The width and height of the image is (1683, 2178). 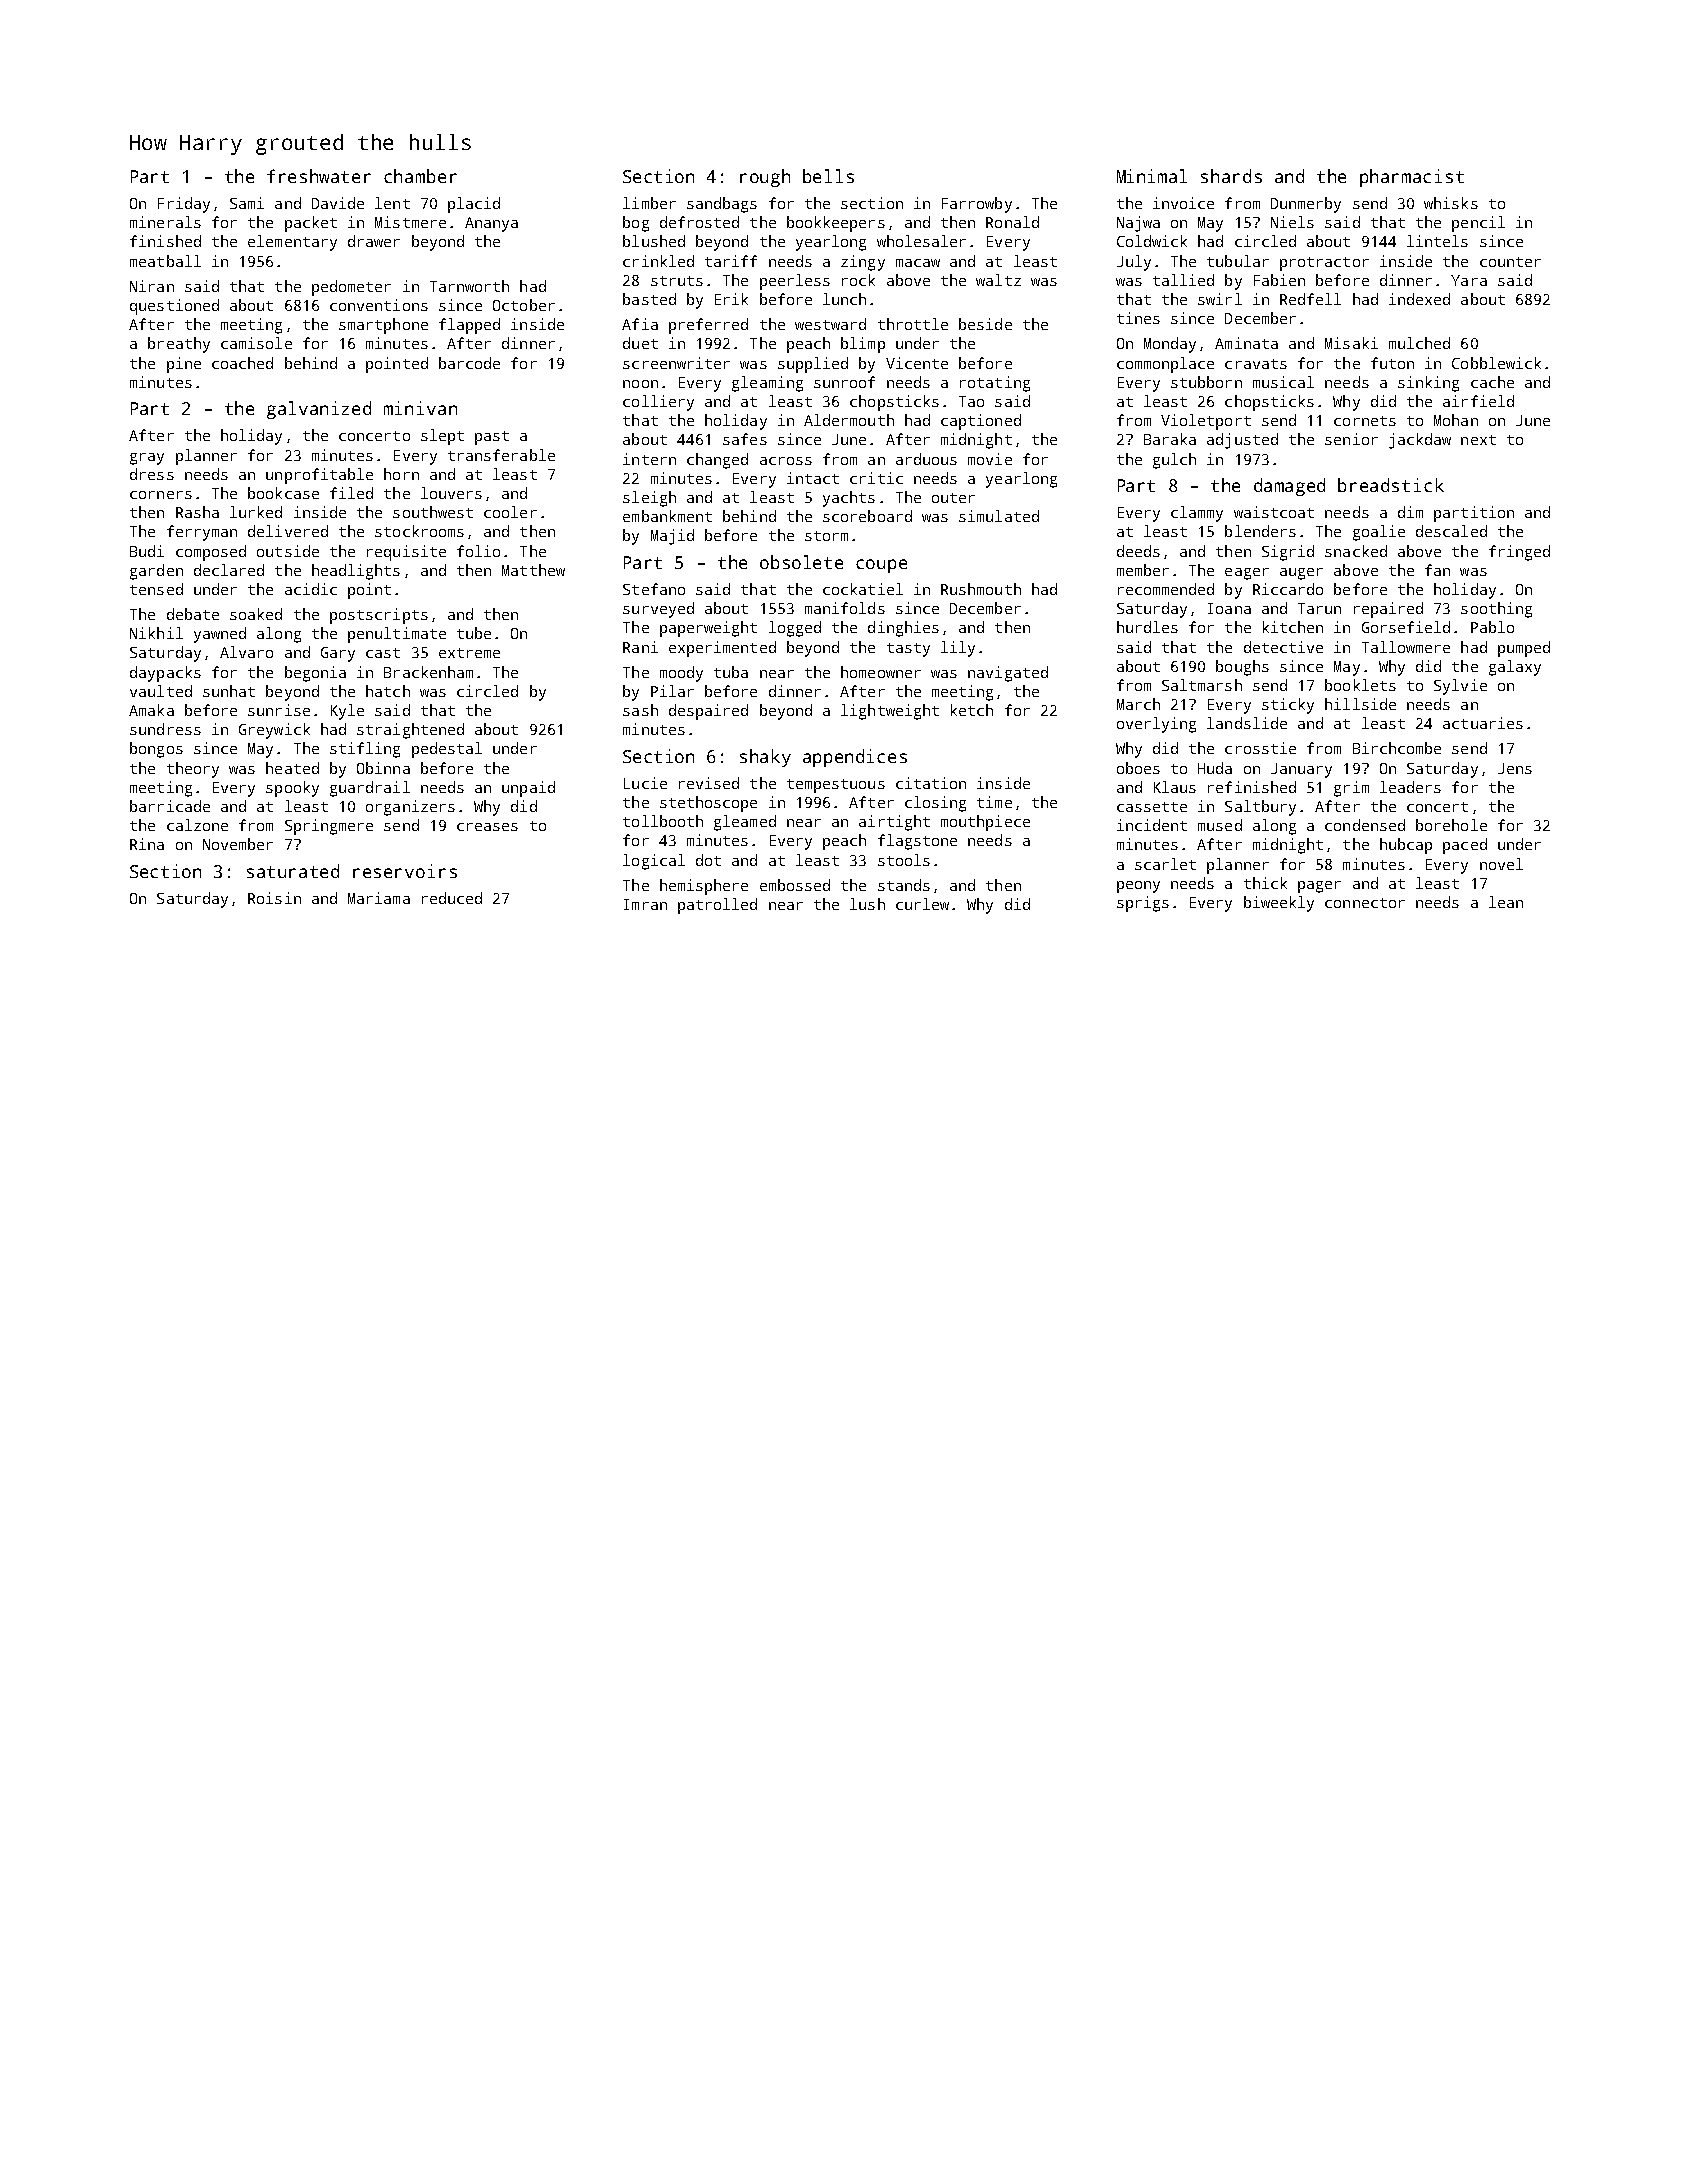 I want to click on Minimal, so click(x=1152, y=176).
